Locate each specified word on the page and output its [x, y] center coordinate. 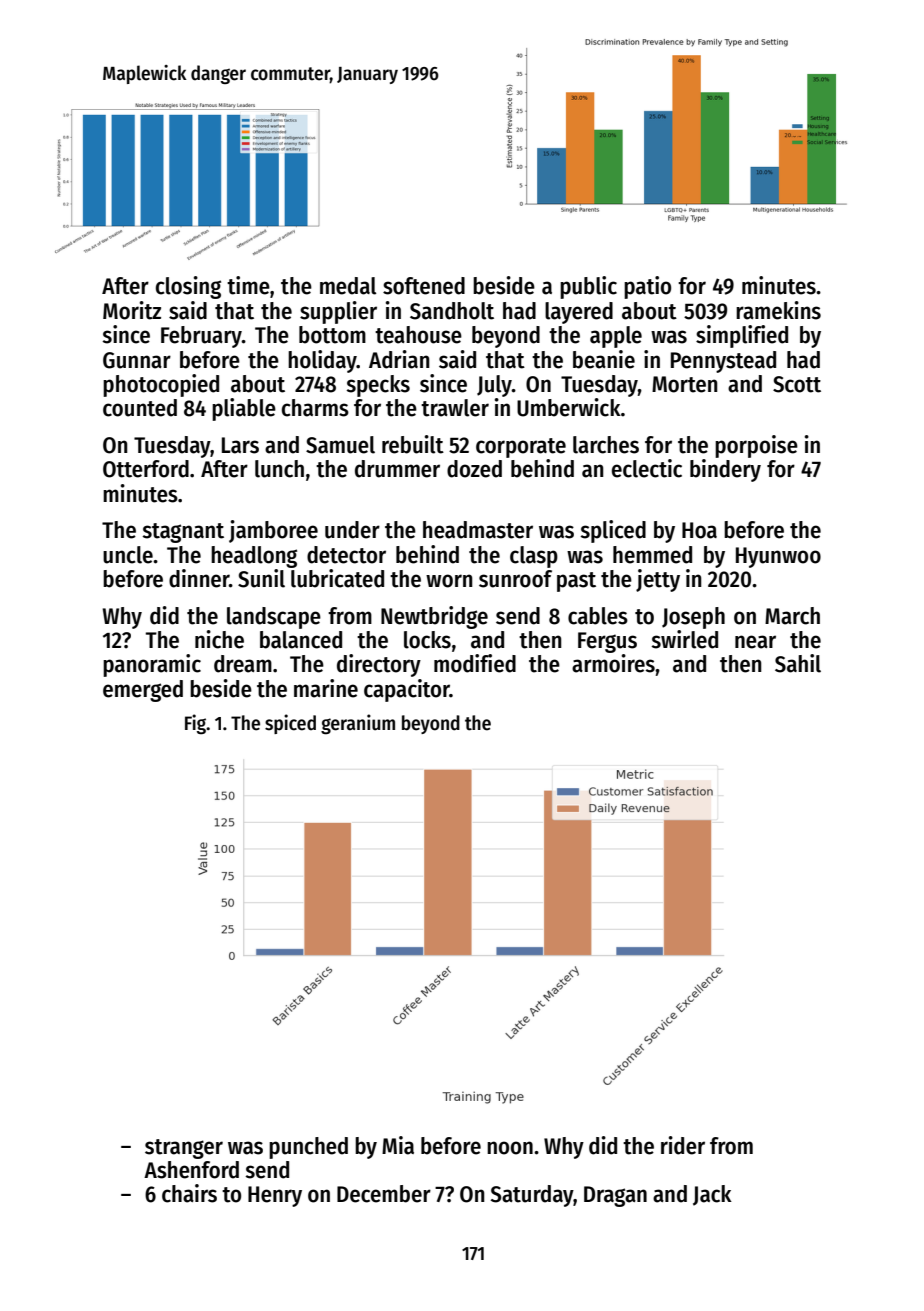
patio [647, 287]
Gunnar [137, 360]
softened [424, 286]
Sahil [798, 663]
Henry [275, 1196]
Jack [712, 1195]
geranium [358, 724]
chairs [189, 1193]
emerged [143, 691]
